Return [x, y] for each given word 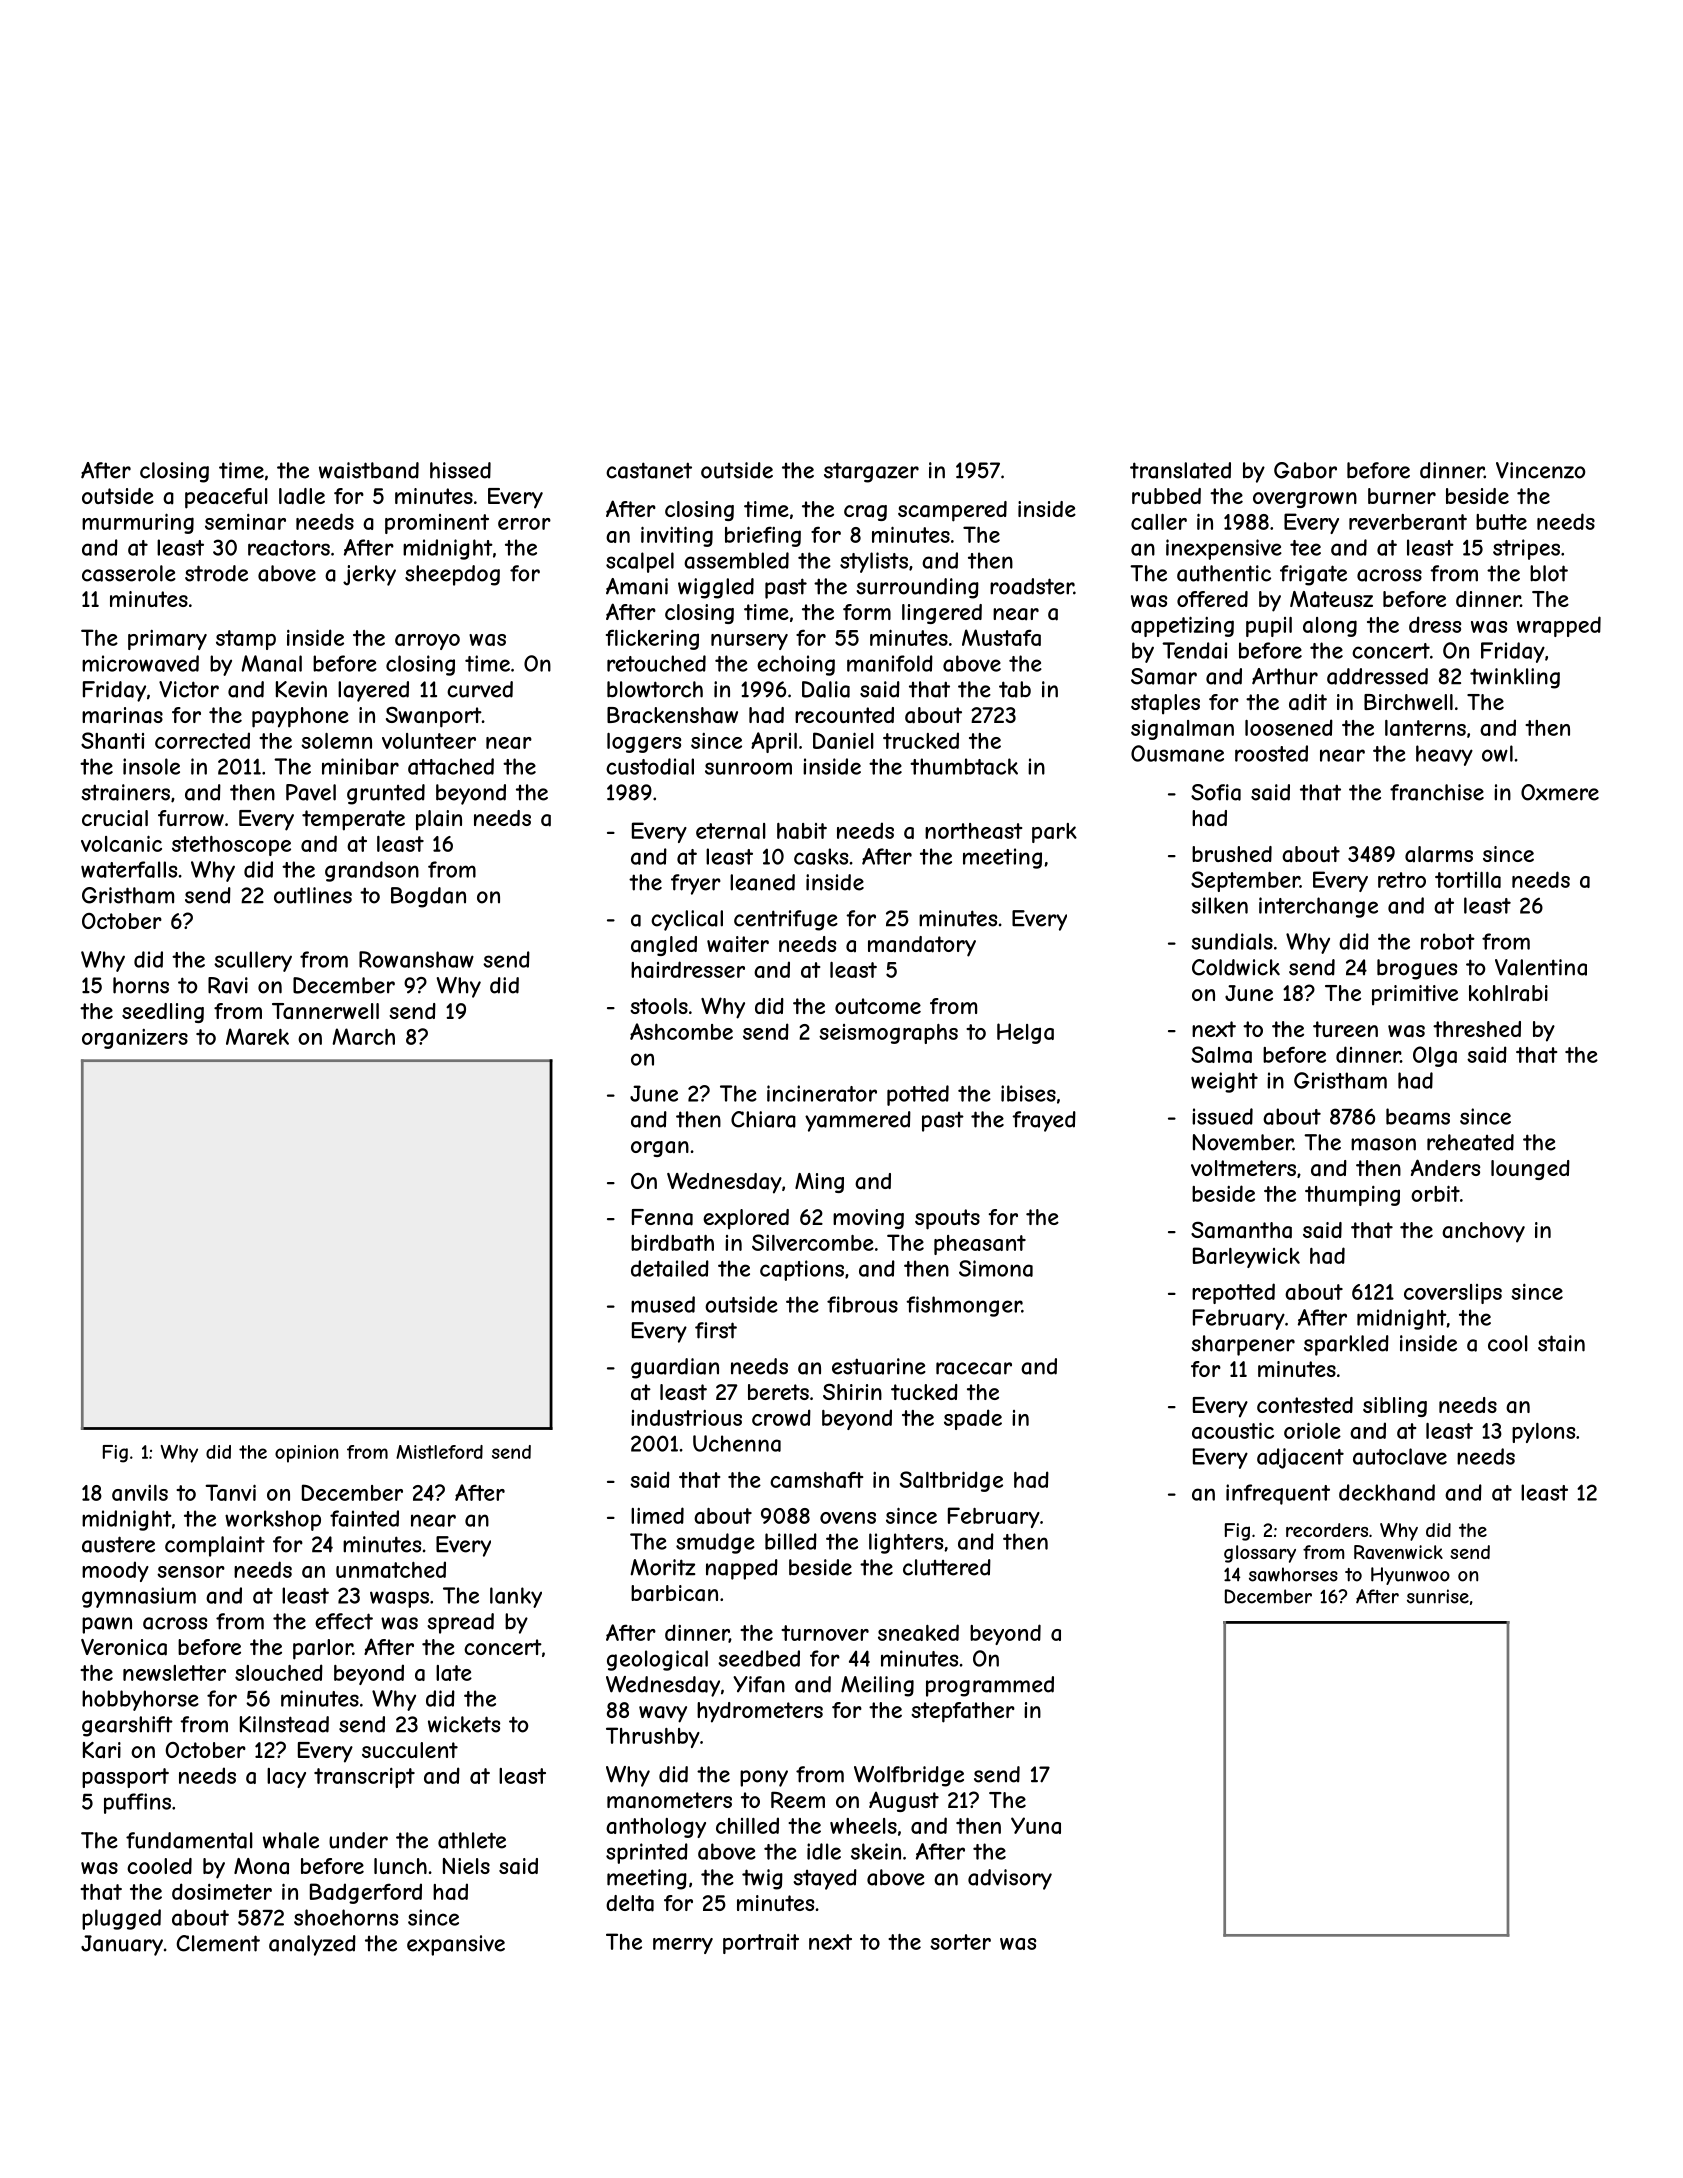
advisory [1010, 1879]
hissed [460, 470]
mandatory [922, 946]
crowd [781, 1417]
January [122, 1945]
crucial [115, 818]
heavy [1444, 755]
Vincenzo [1540, 470]
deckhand [1387, 1492]
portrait [761, 1944]
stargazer [871, 472]
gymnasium [139, 1597]
